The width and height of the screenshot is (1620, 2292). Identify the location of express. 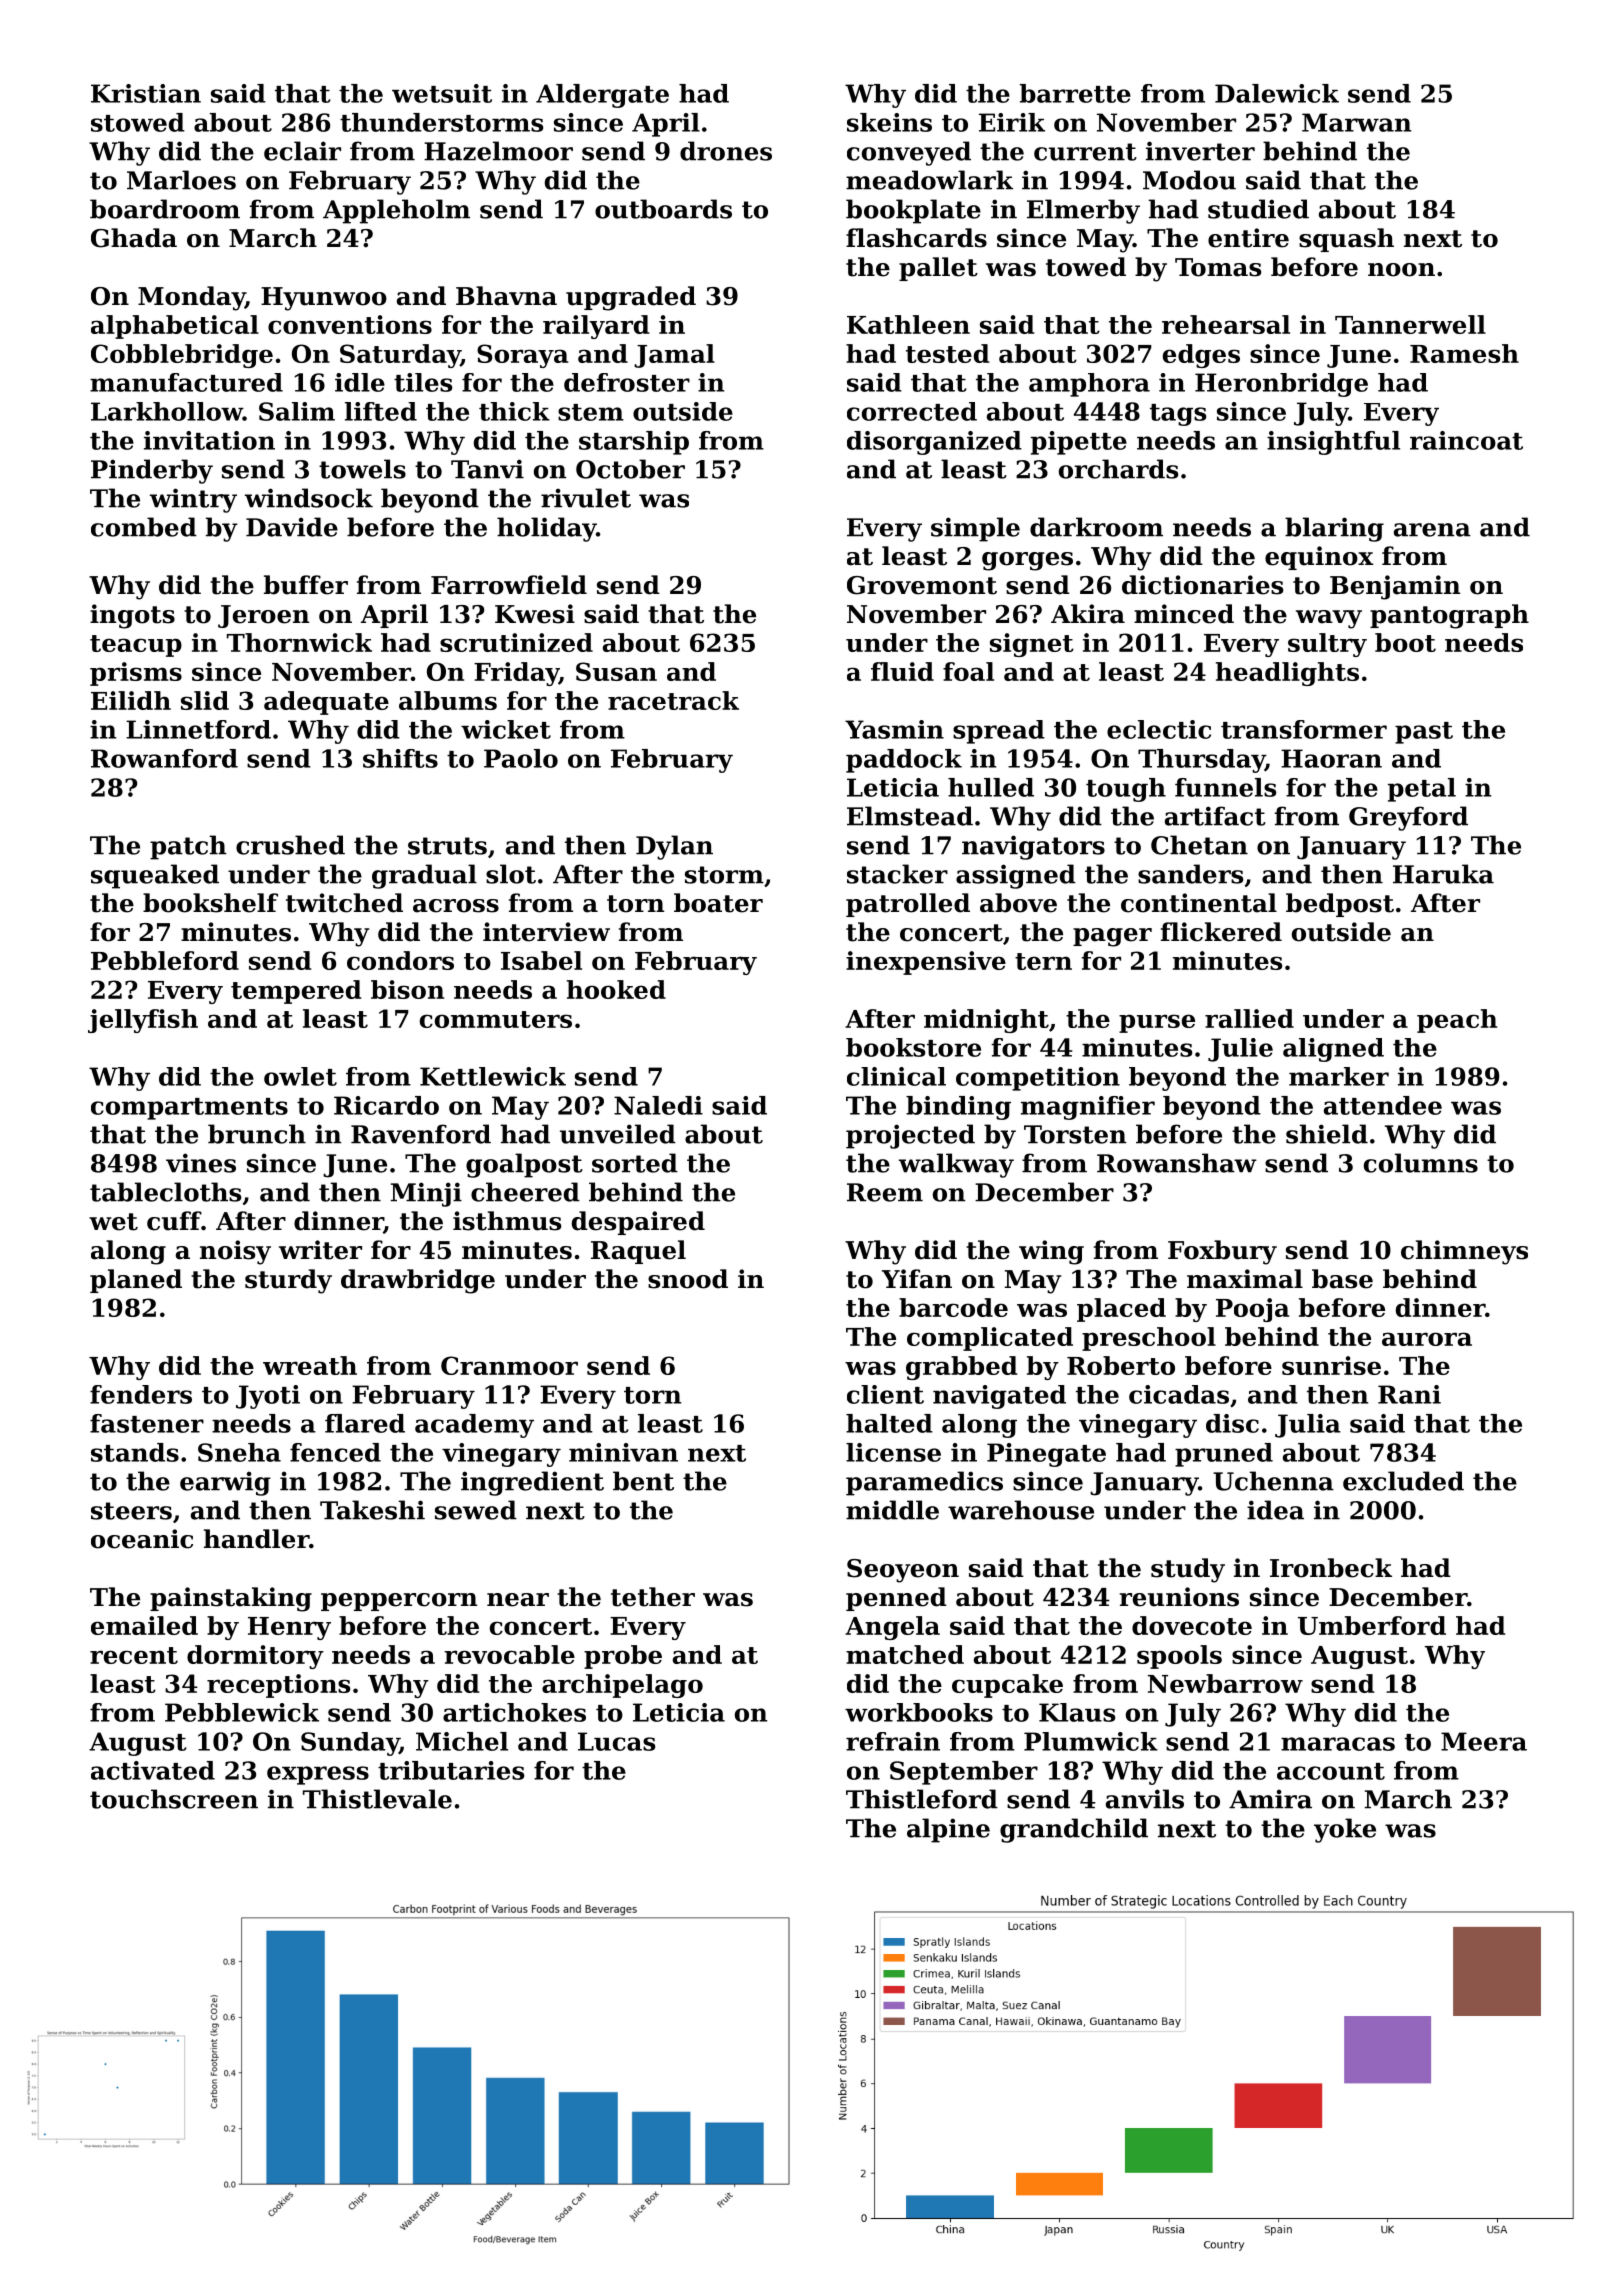
(318, 1775).
